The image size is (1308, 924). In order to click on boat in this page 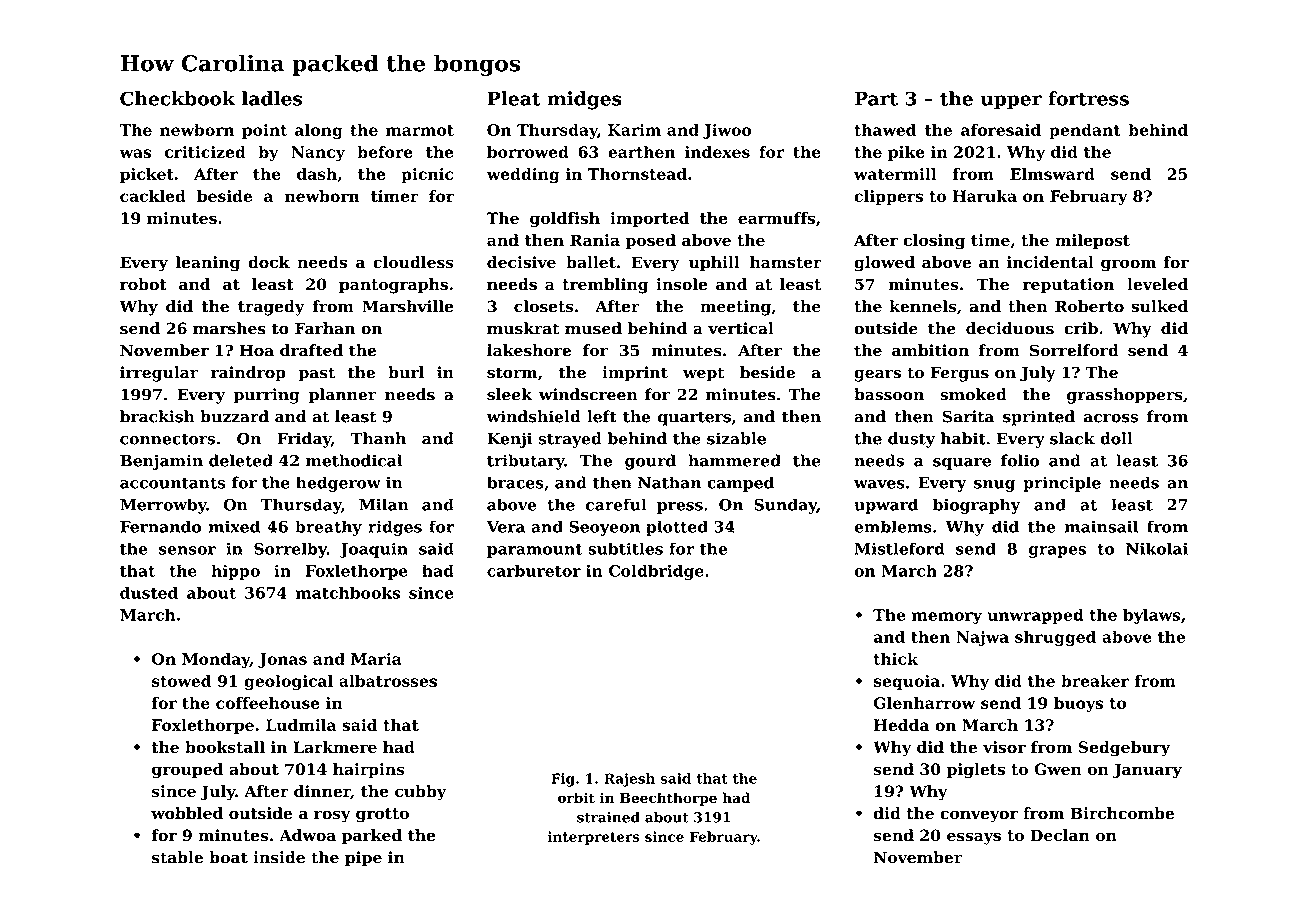, I will do `click(228, 857)`.
